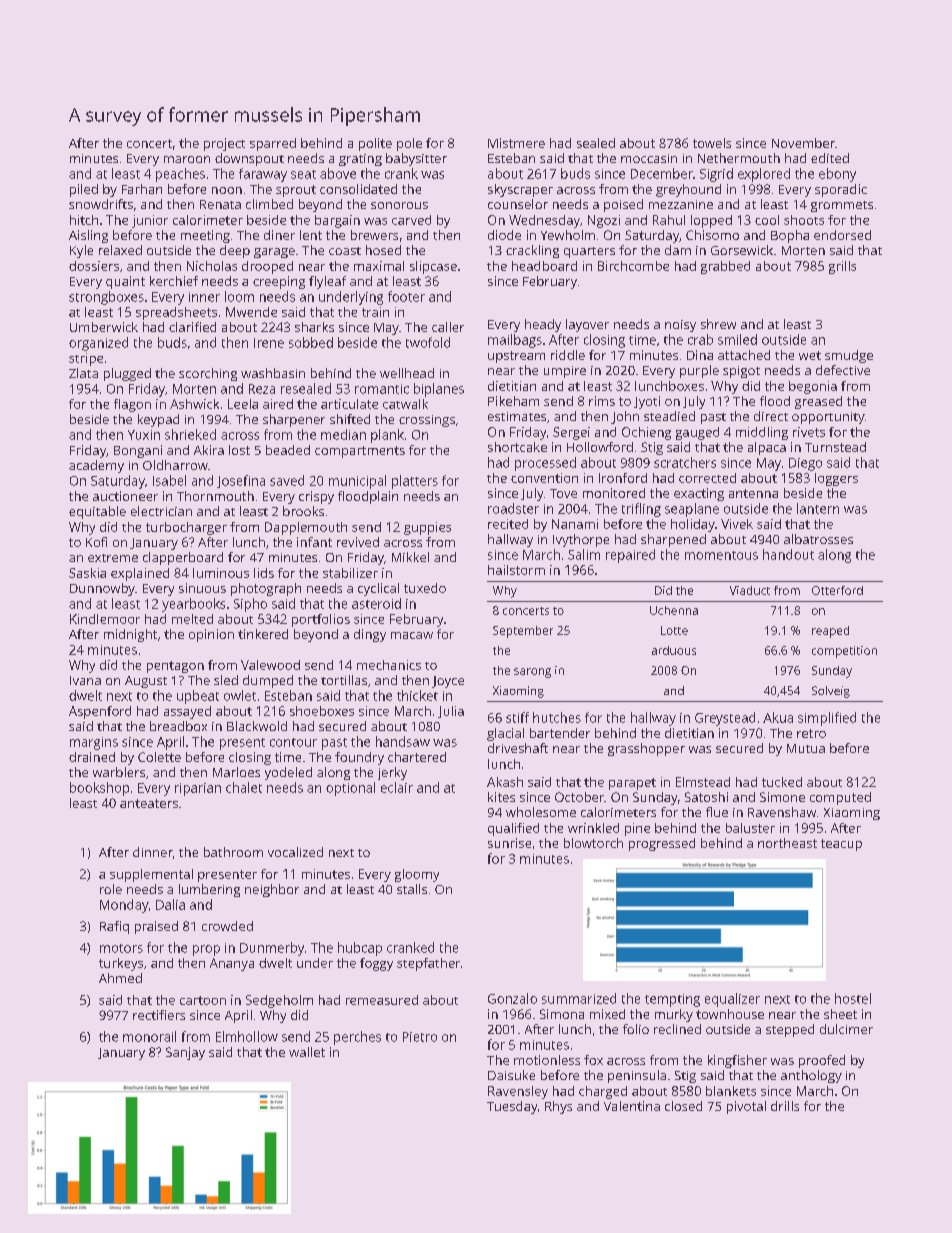  Describe the element at coordinates (427, 528) in the image. I see `guppies` at that location.
